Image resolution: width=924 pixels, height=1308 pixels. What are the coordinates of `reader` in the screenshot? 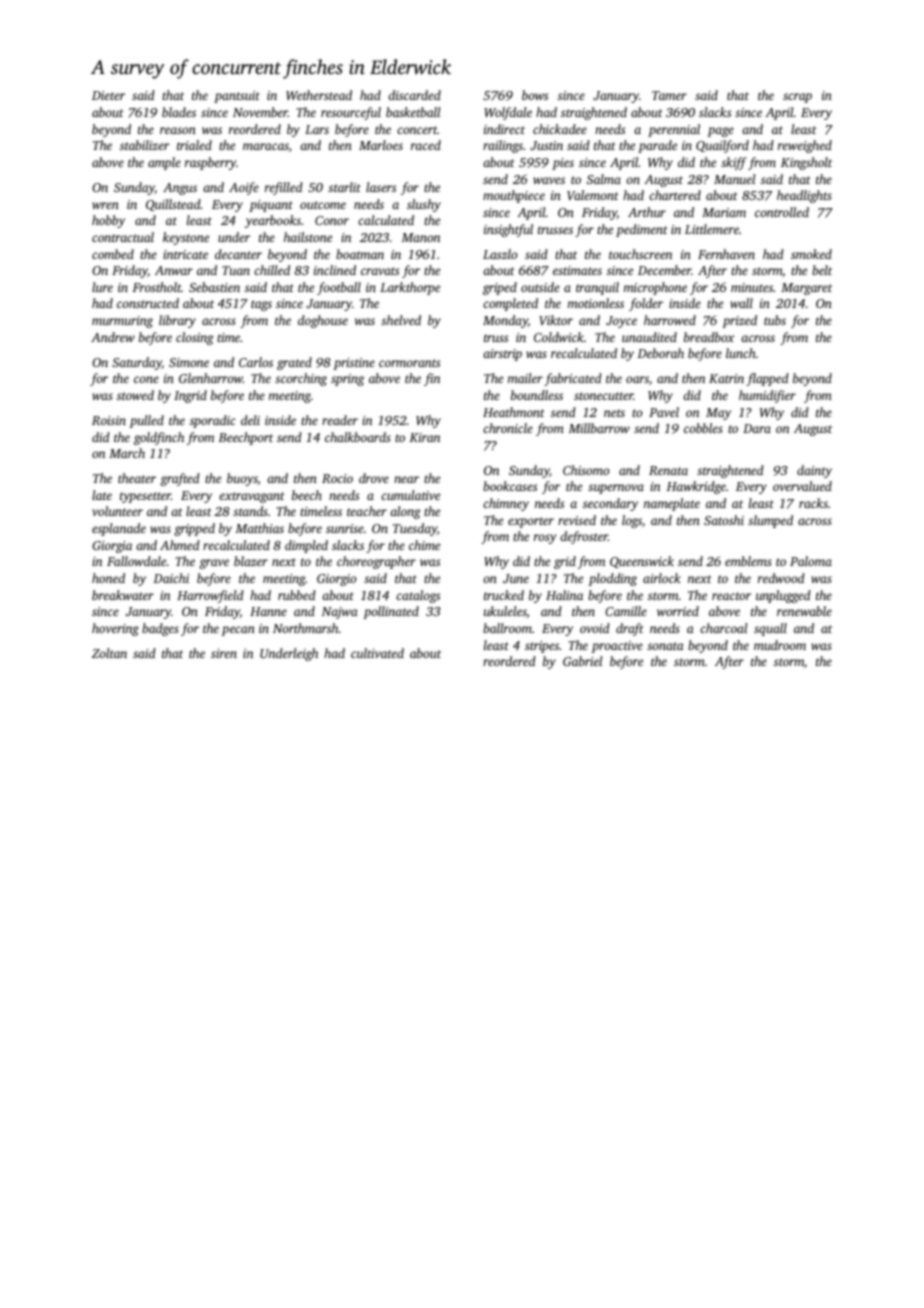 It's located at (340, 420).
